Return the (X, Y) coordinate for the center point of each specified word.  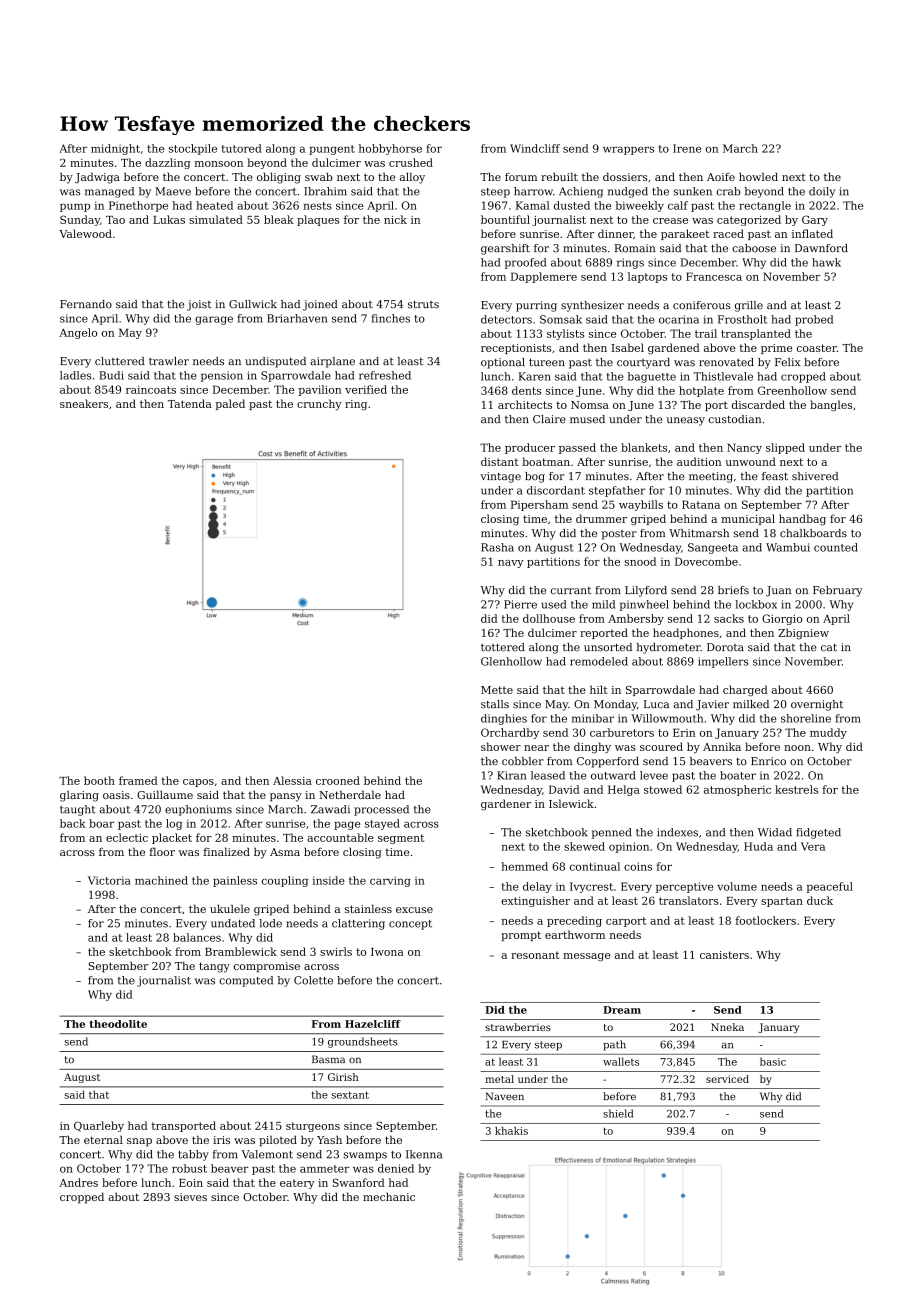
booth (99, 780)
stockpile (193, 149)
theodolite (118, 1024)
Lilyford (646, 591)
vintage (500, 477)
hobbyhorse (390, 149)
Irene (687, 148)
